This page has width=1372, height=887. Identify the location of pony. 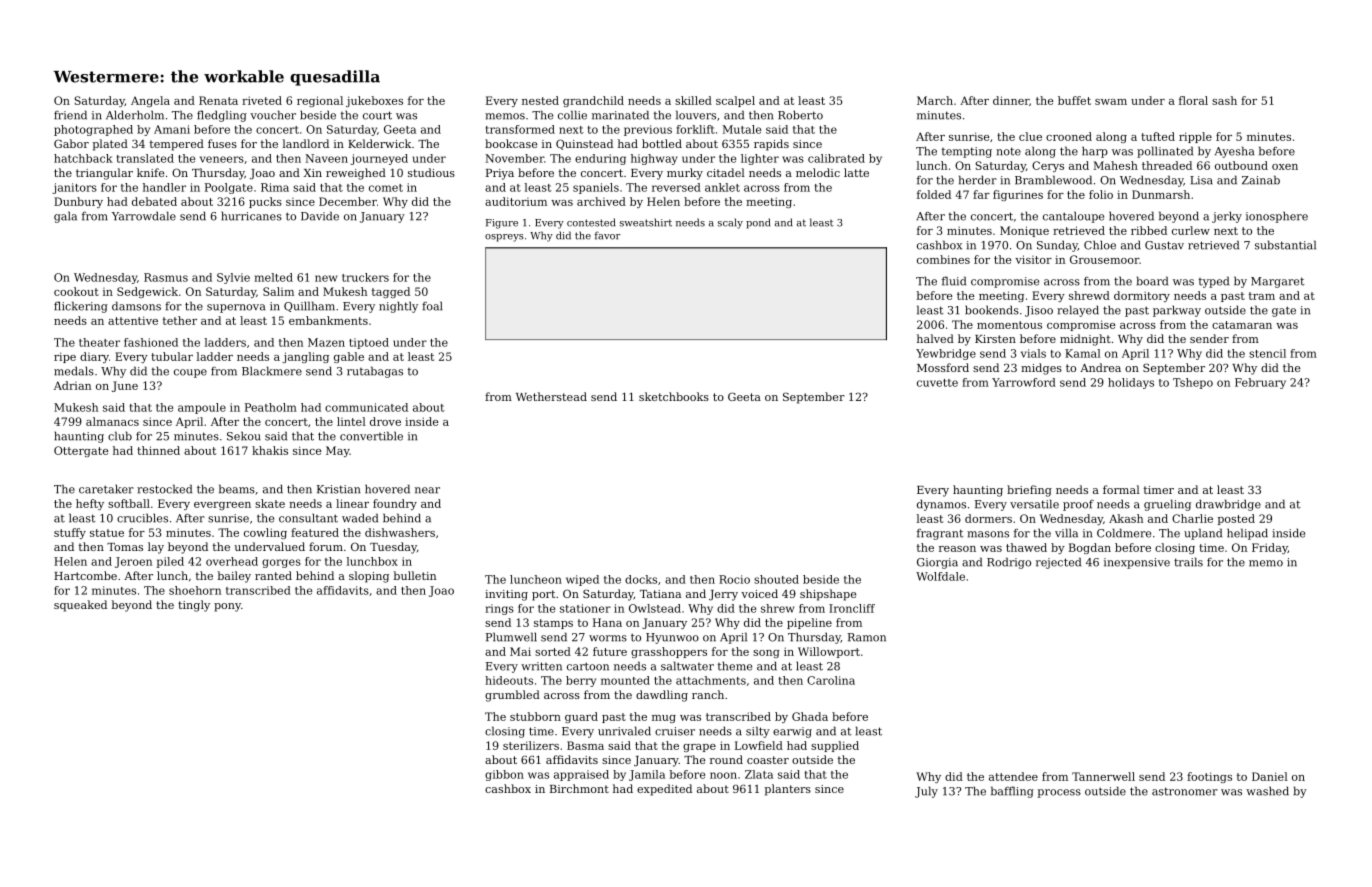
(227, 607).
